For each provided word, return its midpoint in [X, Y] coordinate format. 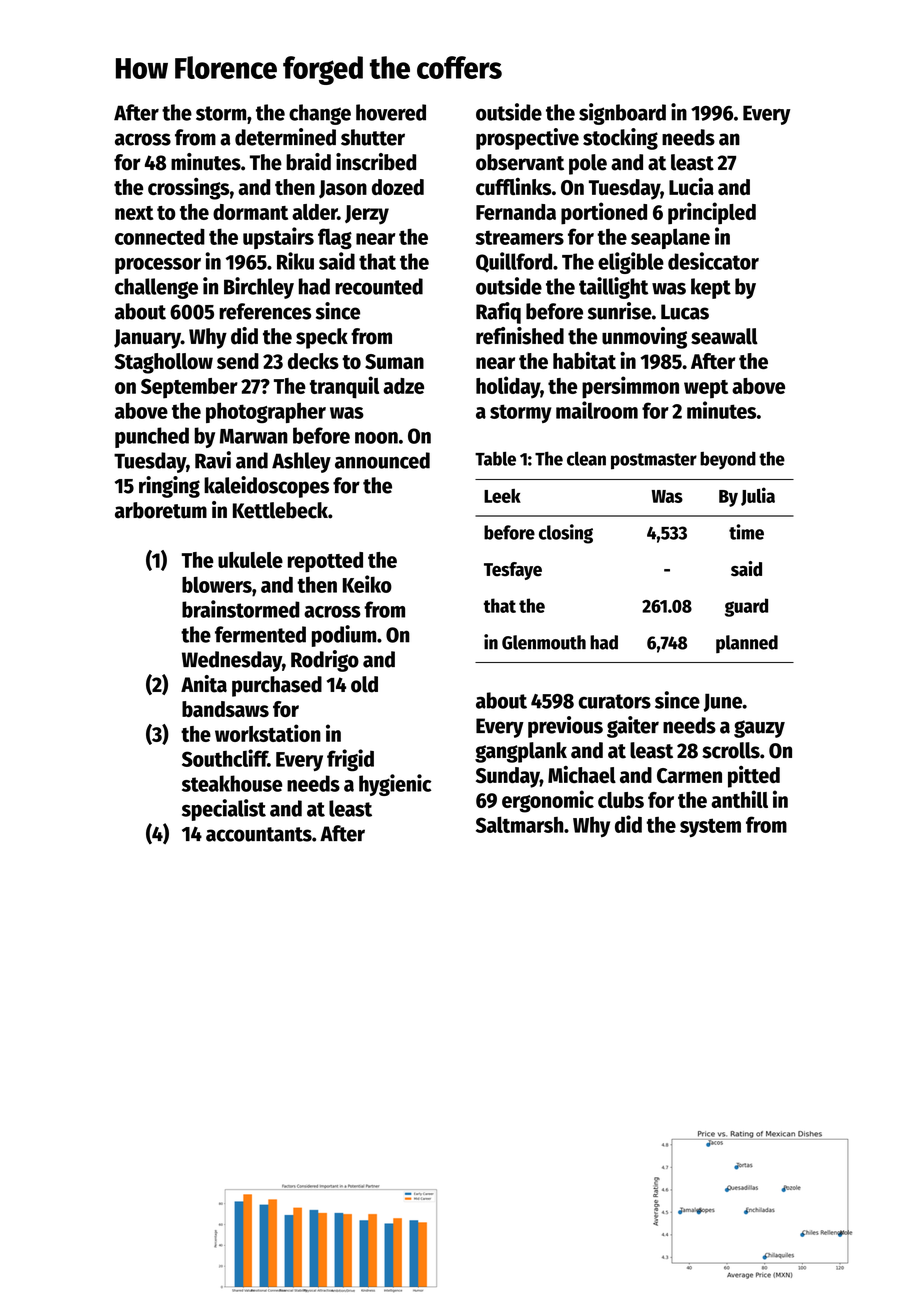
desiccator [713, 261]
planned [747, 644]
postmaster [654, 461]
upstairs [278, 238]
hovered [391, 112]
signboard [622, 114]
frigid [350, 760]
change [320, 114]
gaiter [633, 727]
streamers [520, 237]
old [364, 684]
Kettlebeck [280, 510]
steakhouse [232, 783]
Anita [204, 684]
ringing [169, 487]
